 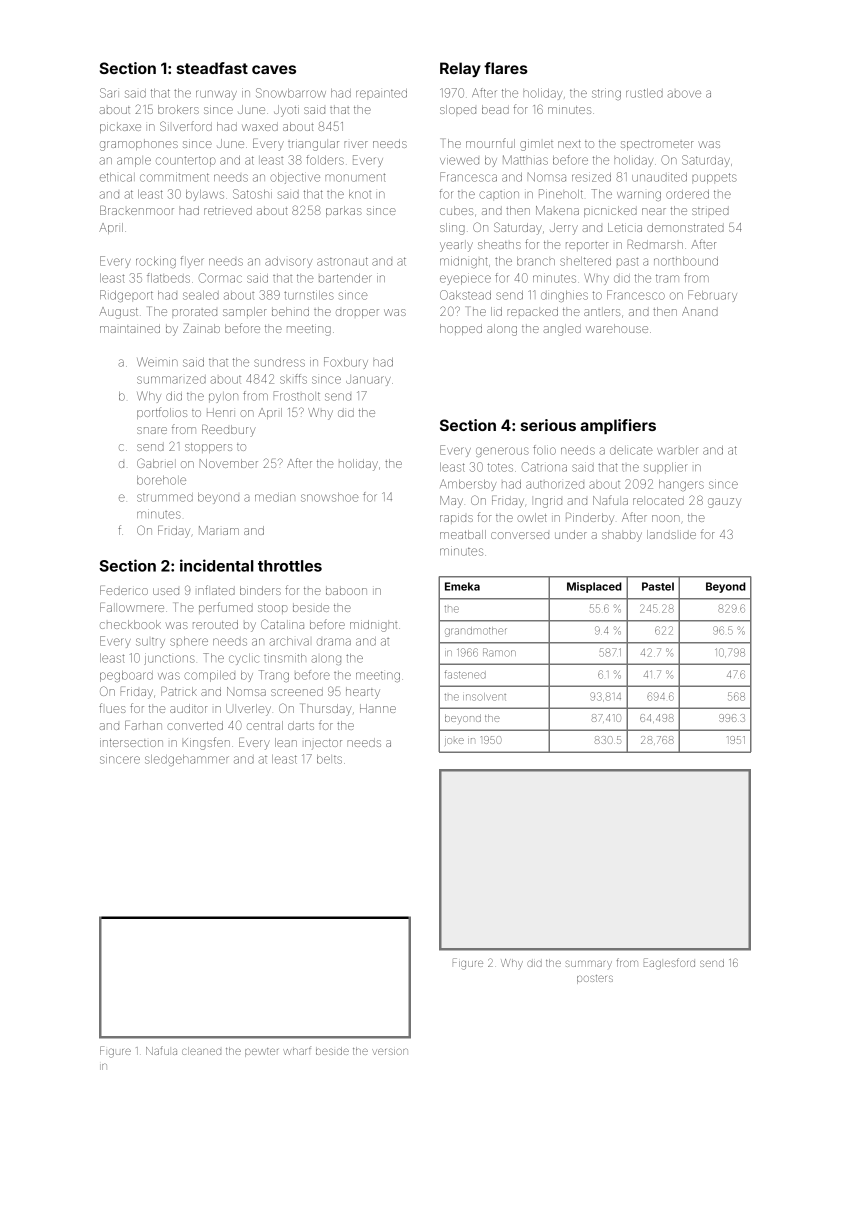 I want to click on spectrometer, so click(x=657, y=145).
